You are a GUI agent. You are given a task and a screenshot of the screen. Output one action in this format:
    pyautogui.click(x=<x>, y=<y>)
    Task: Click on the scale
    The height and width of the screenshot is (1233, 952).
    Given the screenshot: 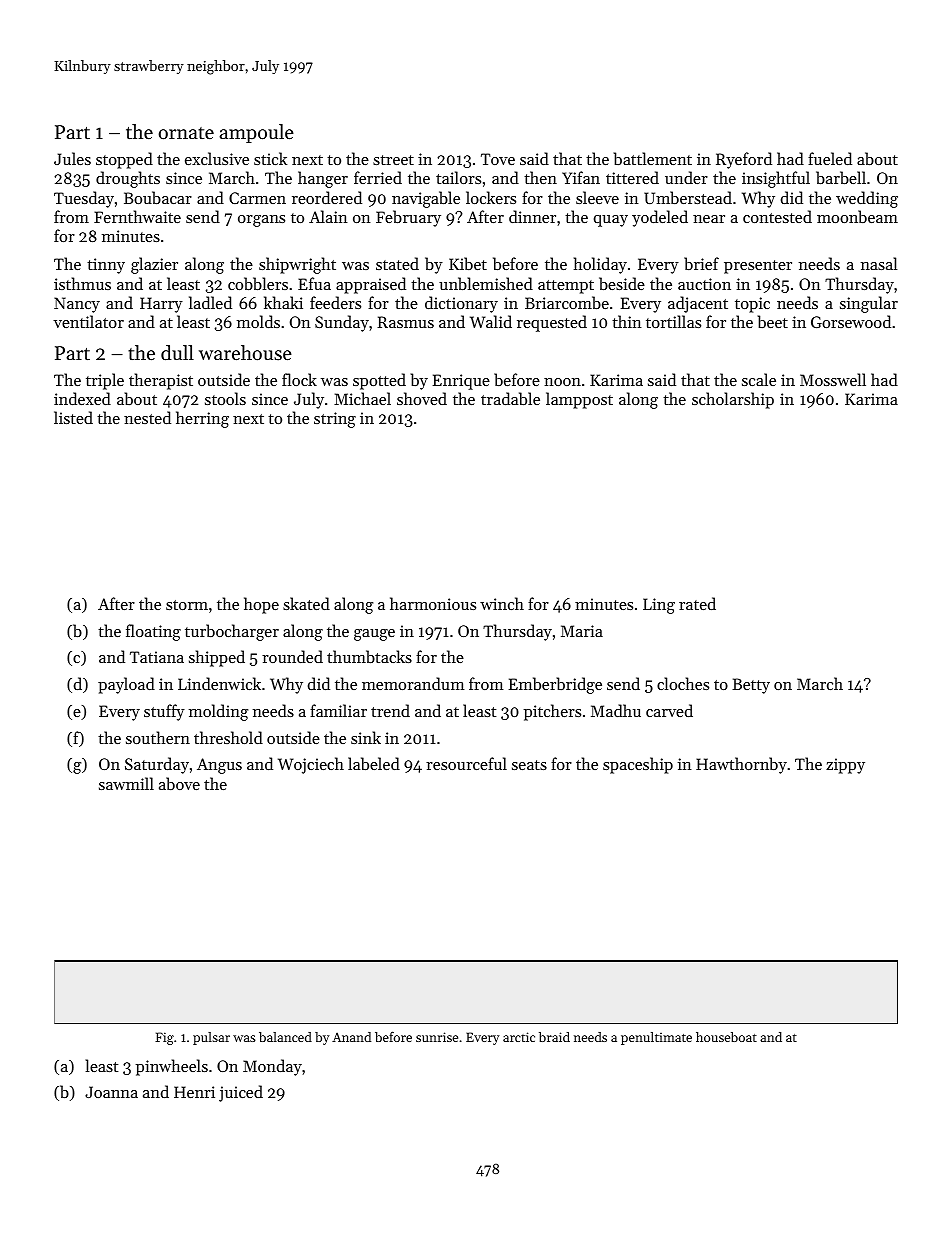 What is the action you would take?
    pyautogui.click(x=759, y=379)
